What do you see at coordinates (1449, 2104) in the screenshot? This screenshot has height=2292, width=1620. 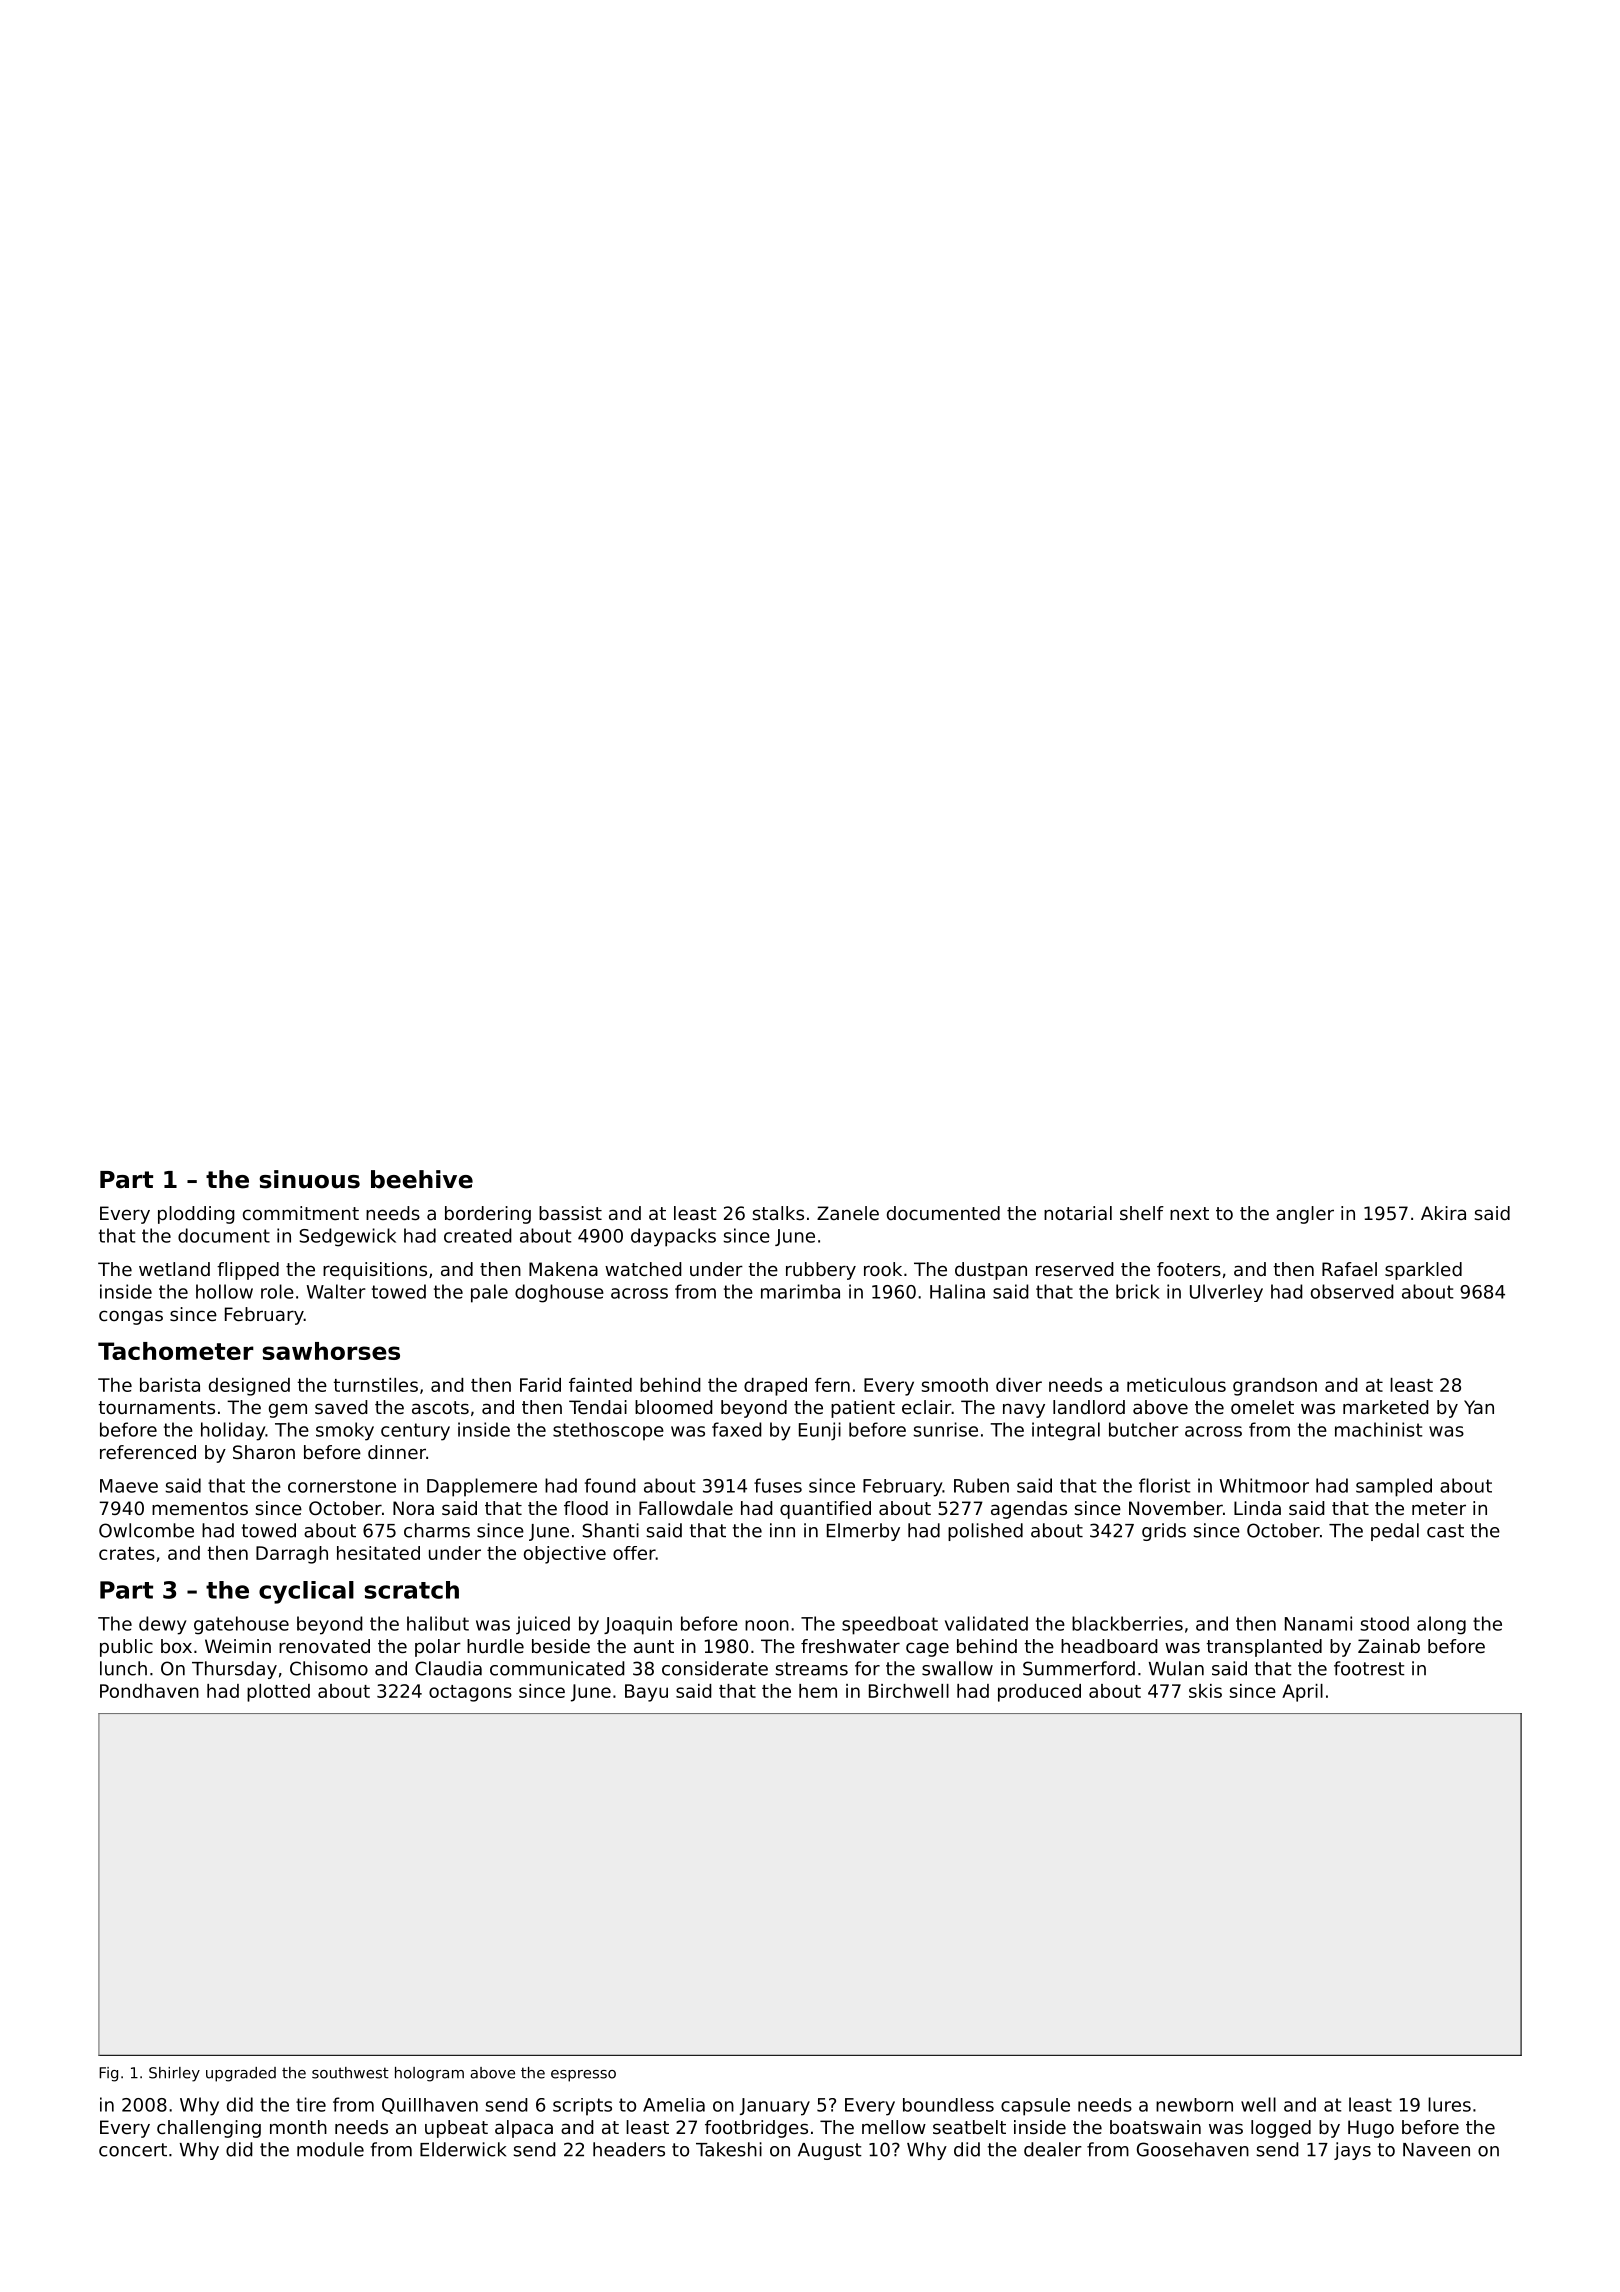 I see `lures` at bounding box center [1449, 2104].
